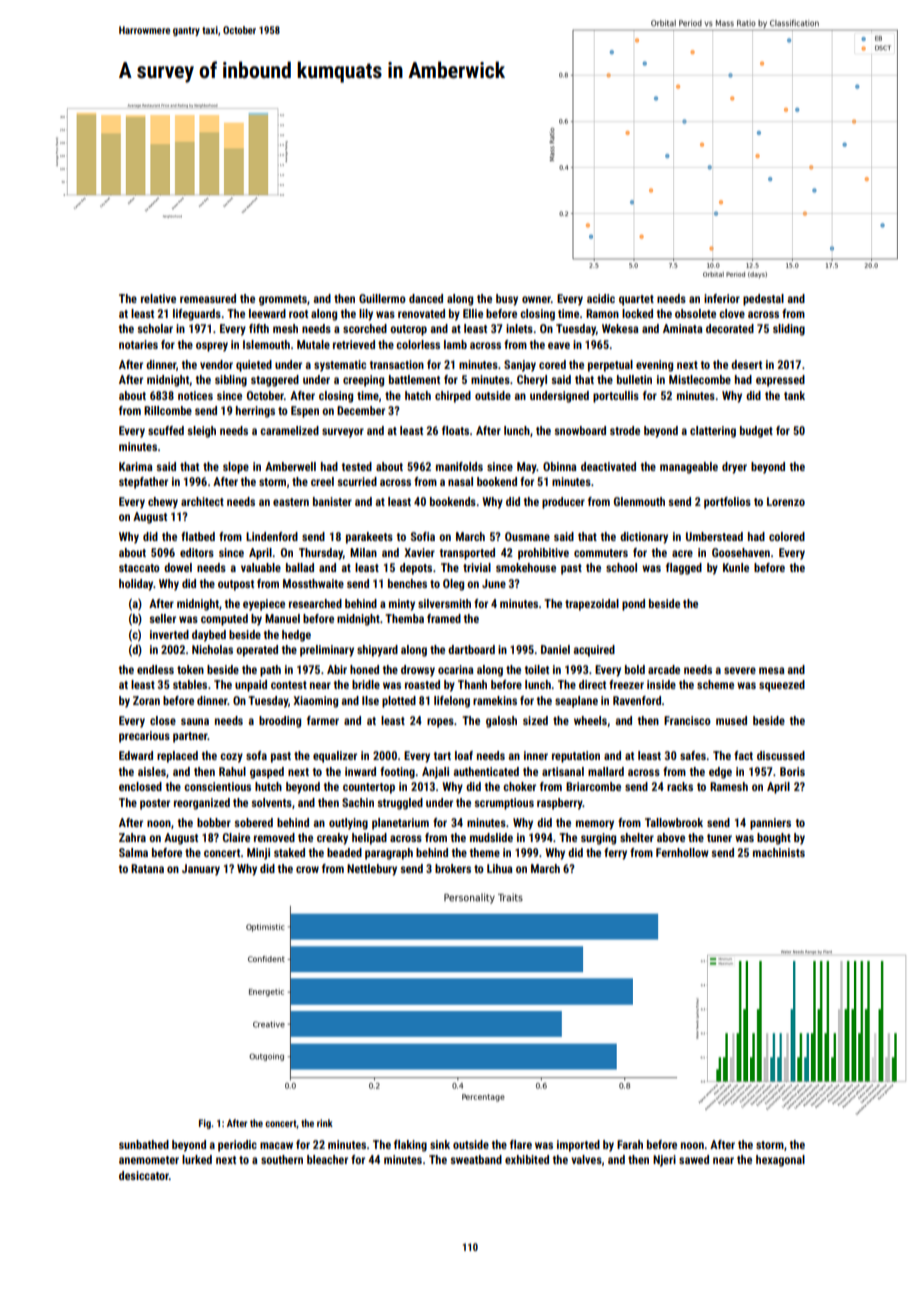 The image size is (924, 1308). I want to click on flatbed, so click(198, 536).
